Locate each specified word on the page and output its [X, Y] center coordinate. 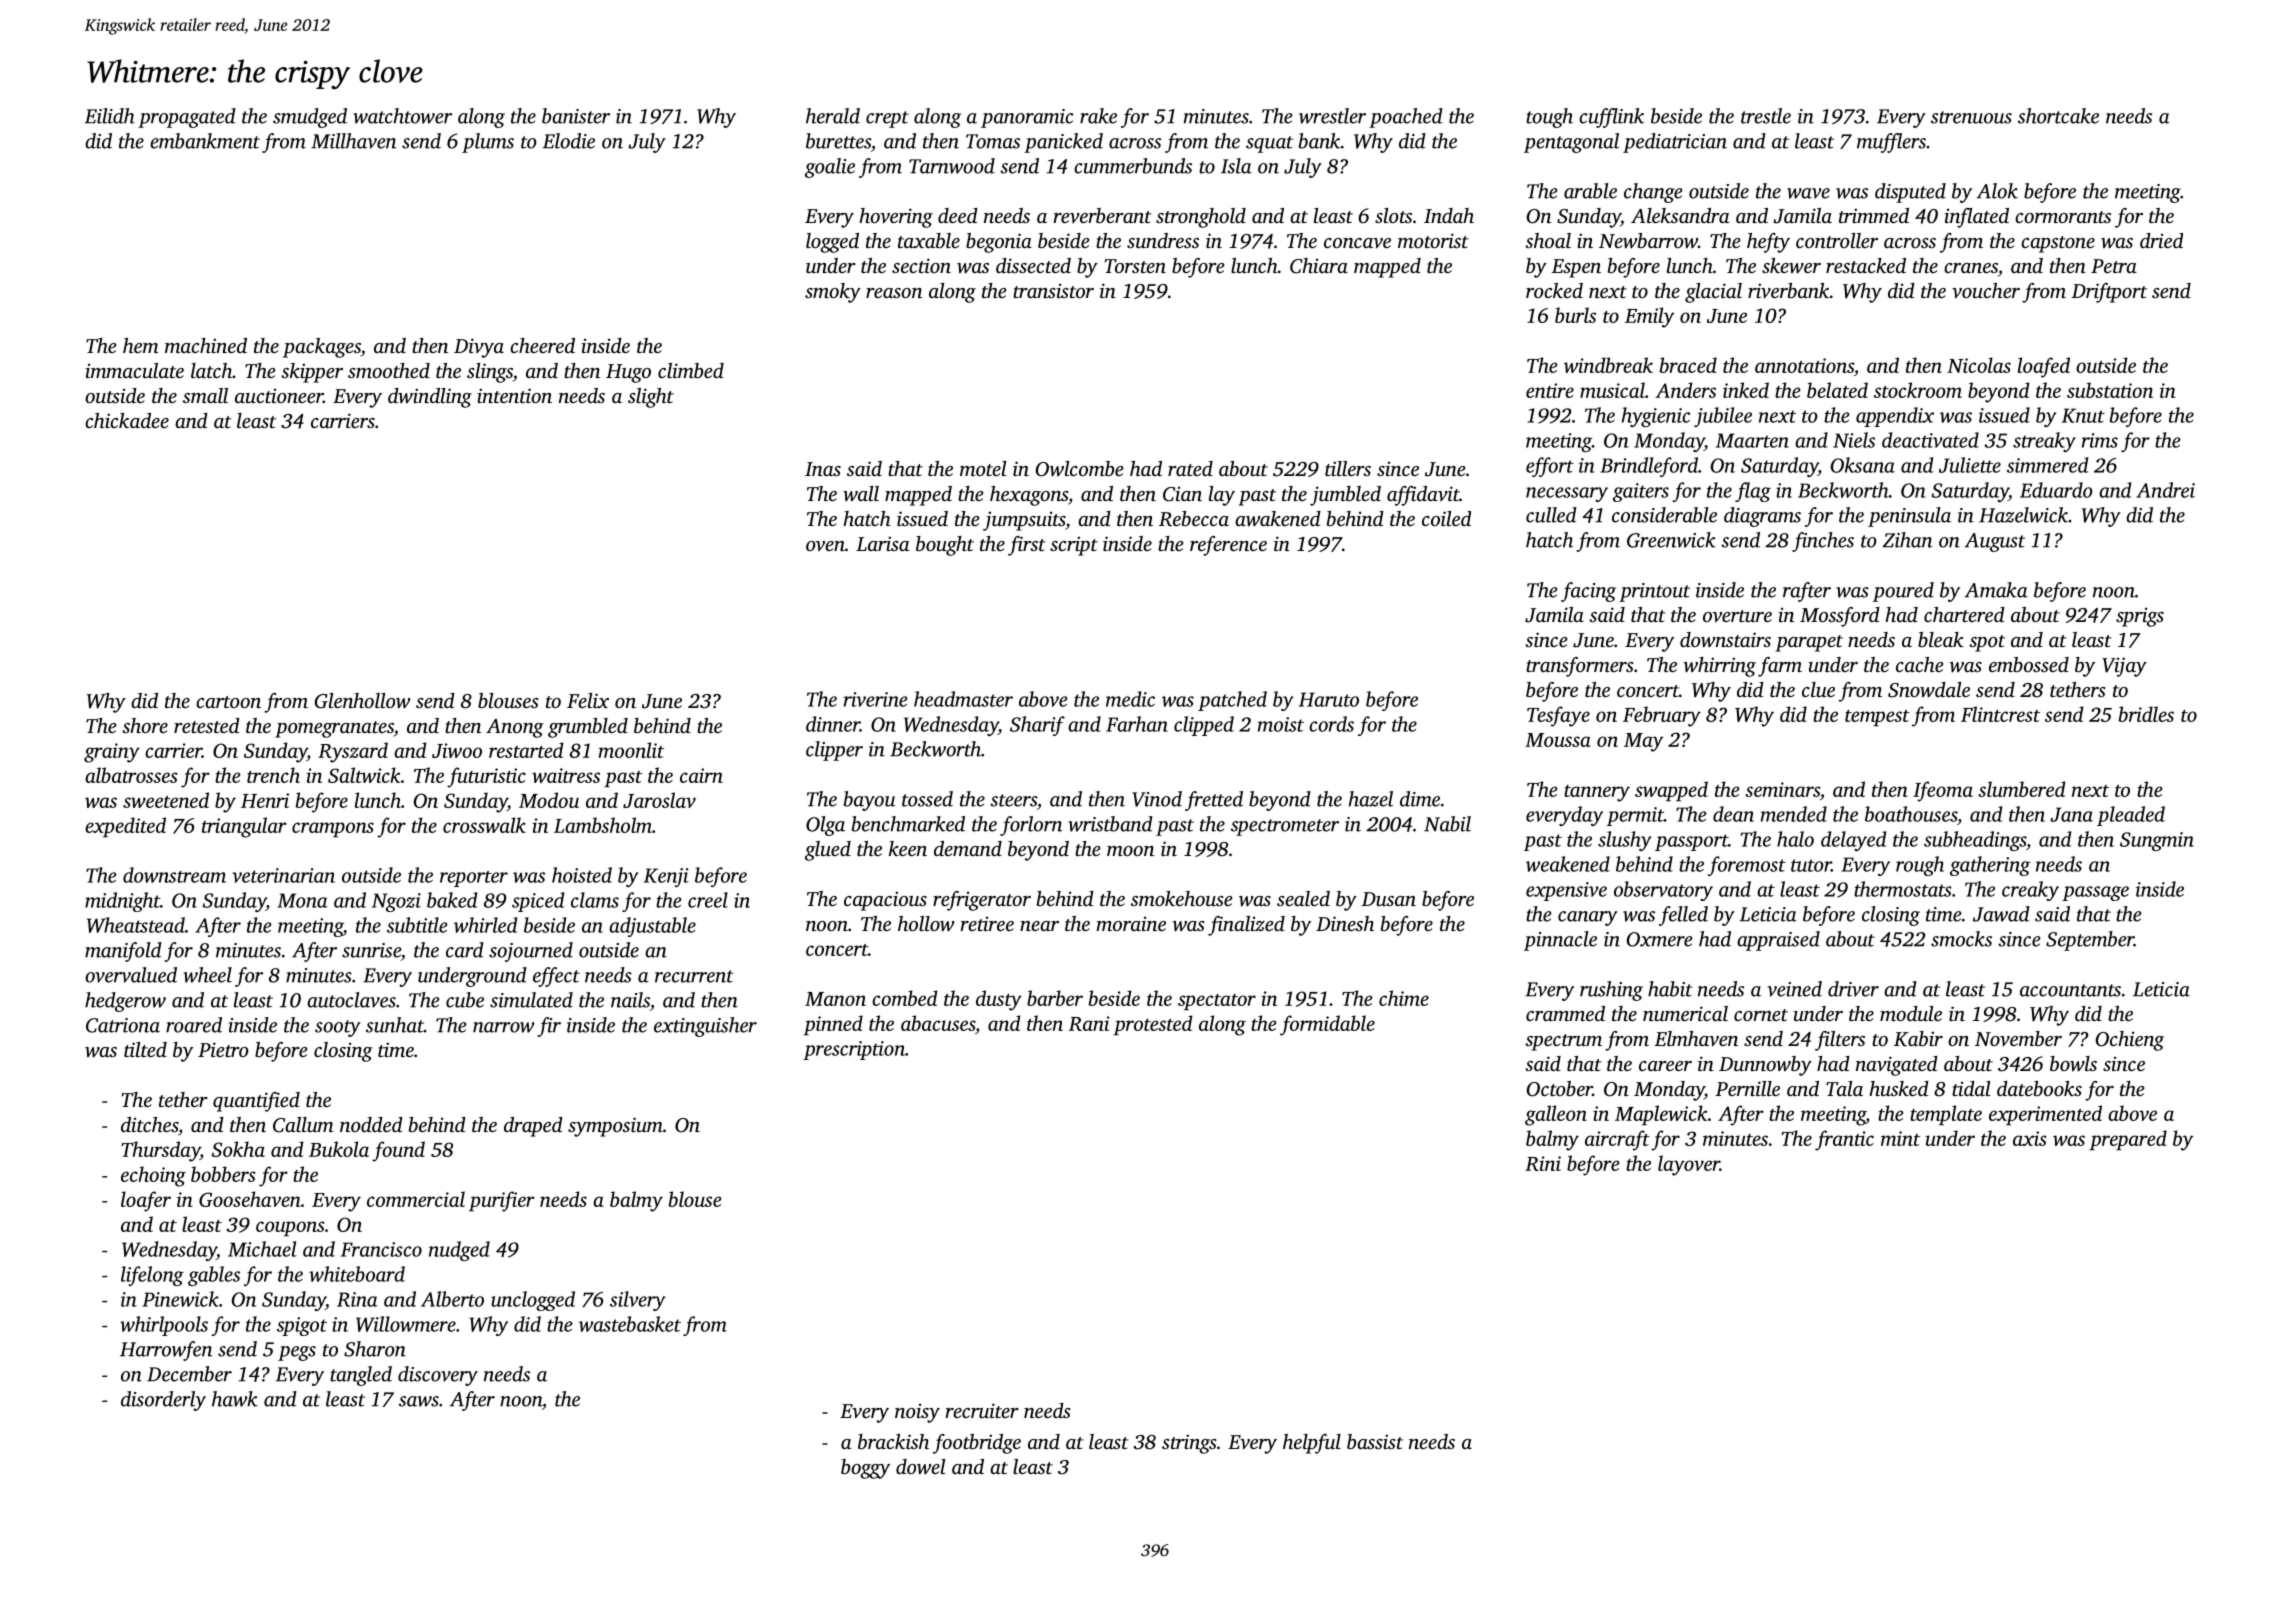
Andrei [2165, 490]
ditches [149, 1124]
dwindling [430, 398]
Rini [1543, 1163]
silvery [638, 1301]
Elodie [569, 141]
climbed [691, 370]
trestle [1766, 116]
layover [1689, 1165]
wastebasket [630, 1324]
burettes [838, 141]
